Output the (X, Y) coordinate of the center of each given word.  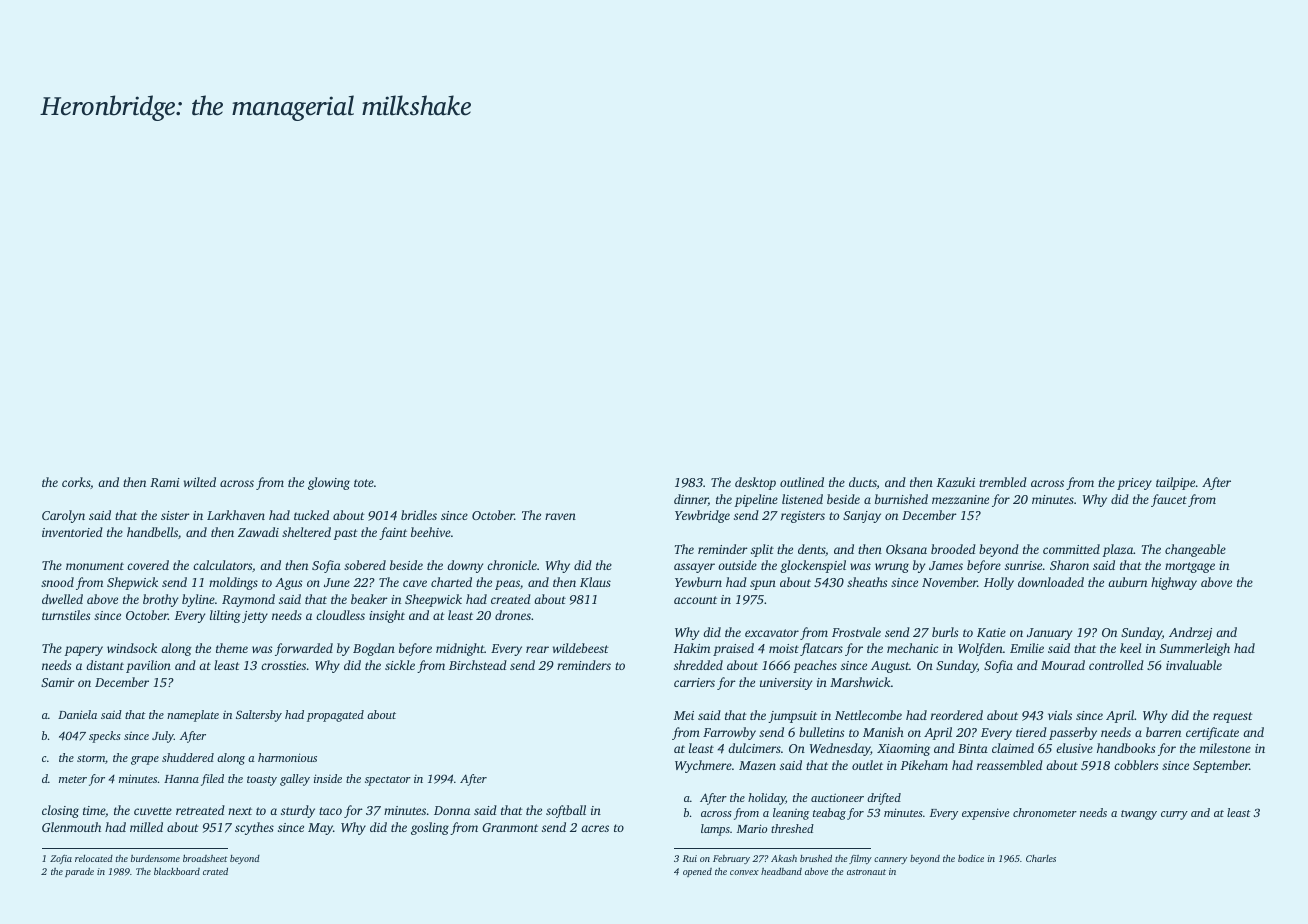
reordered (957, 715)
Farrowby (729, 733)
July (163, 737)
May (320, 829)
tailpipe (1175, 483)
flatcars (821, 649)
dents (811, 549)
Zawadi (258, 532)
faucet (1169, 500)
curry (1174, 815)
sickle (400, 665)
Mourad (1063, 665)
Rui (690, 858)
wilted (200, 482)
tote (364, 483)
